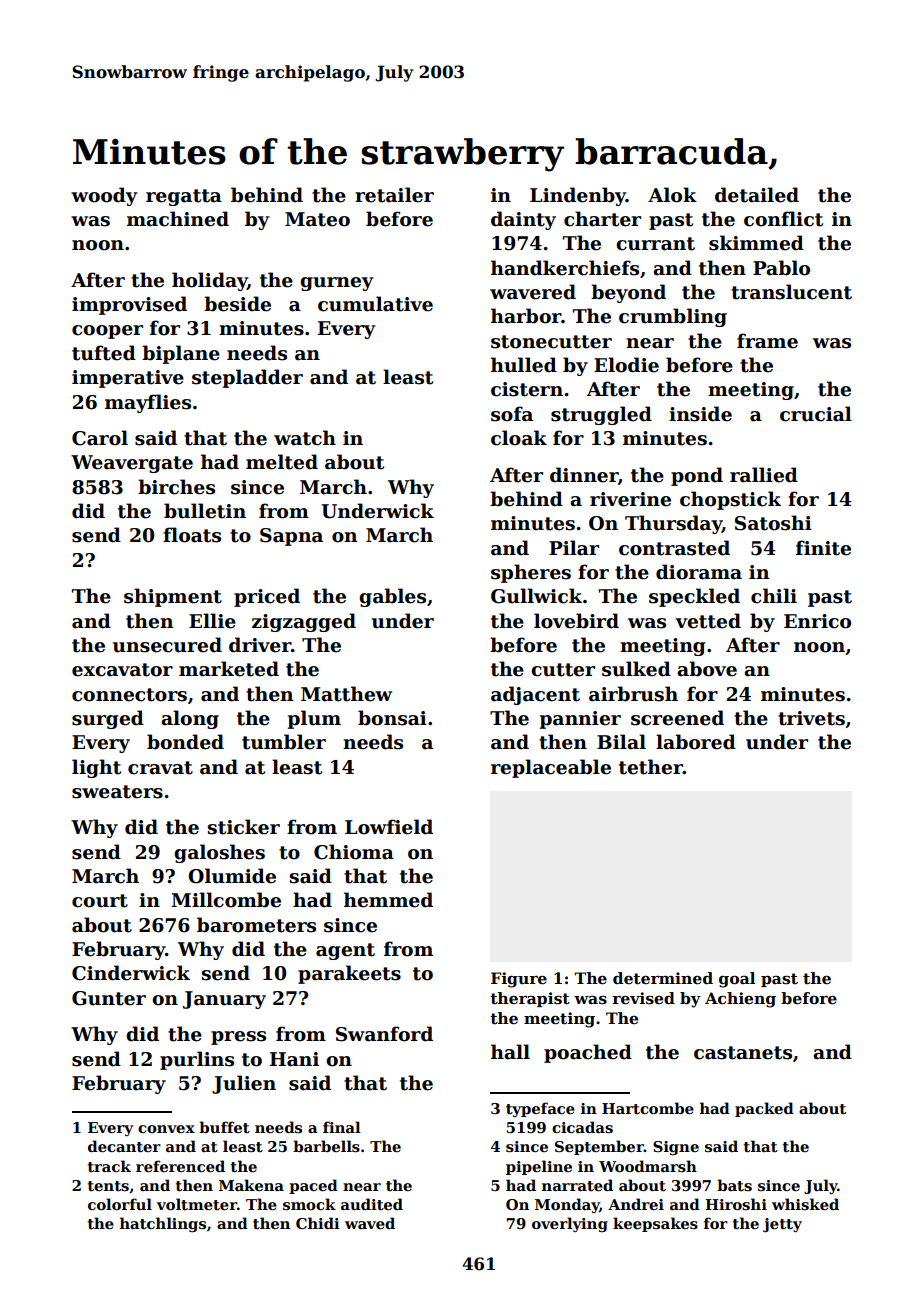 Image resolution: width=924 pixels, height=1311 pixels. What do you see at coordinates (108, 1186) in the document?
I see `tents` at bounding box center [108, 1186].
